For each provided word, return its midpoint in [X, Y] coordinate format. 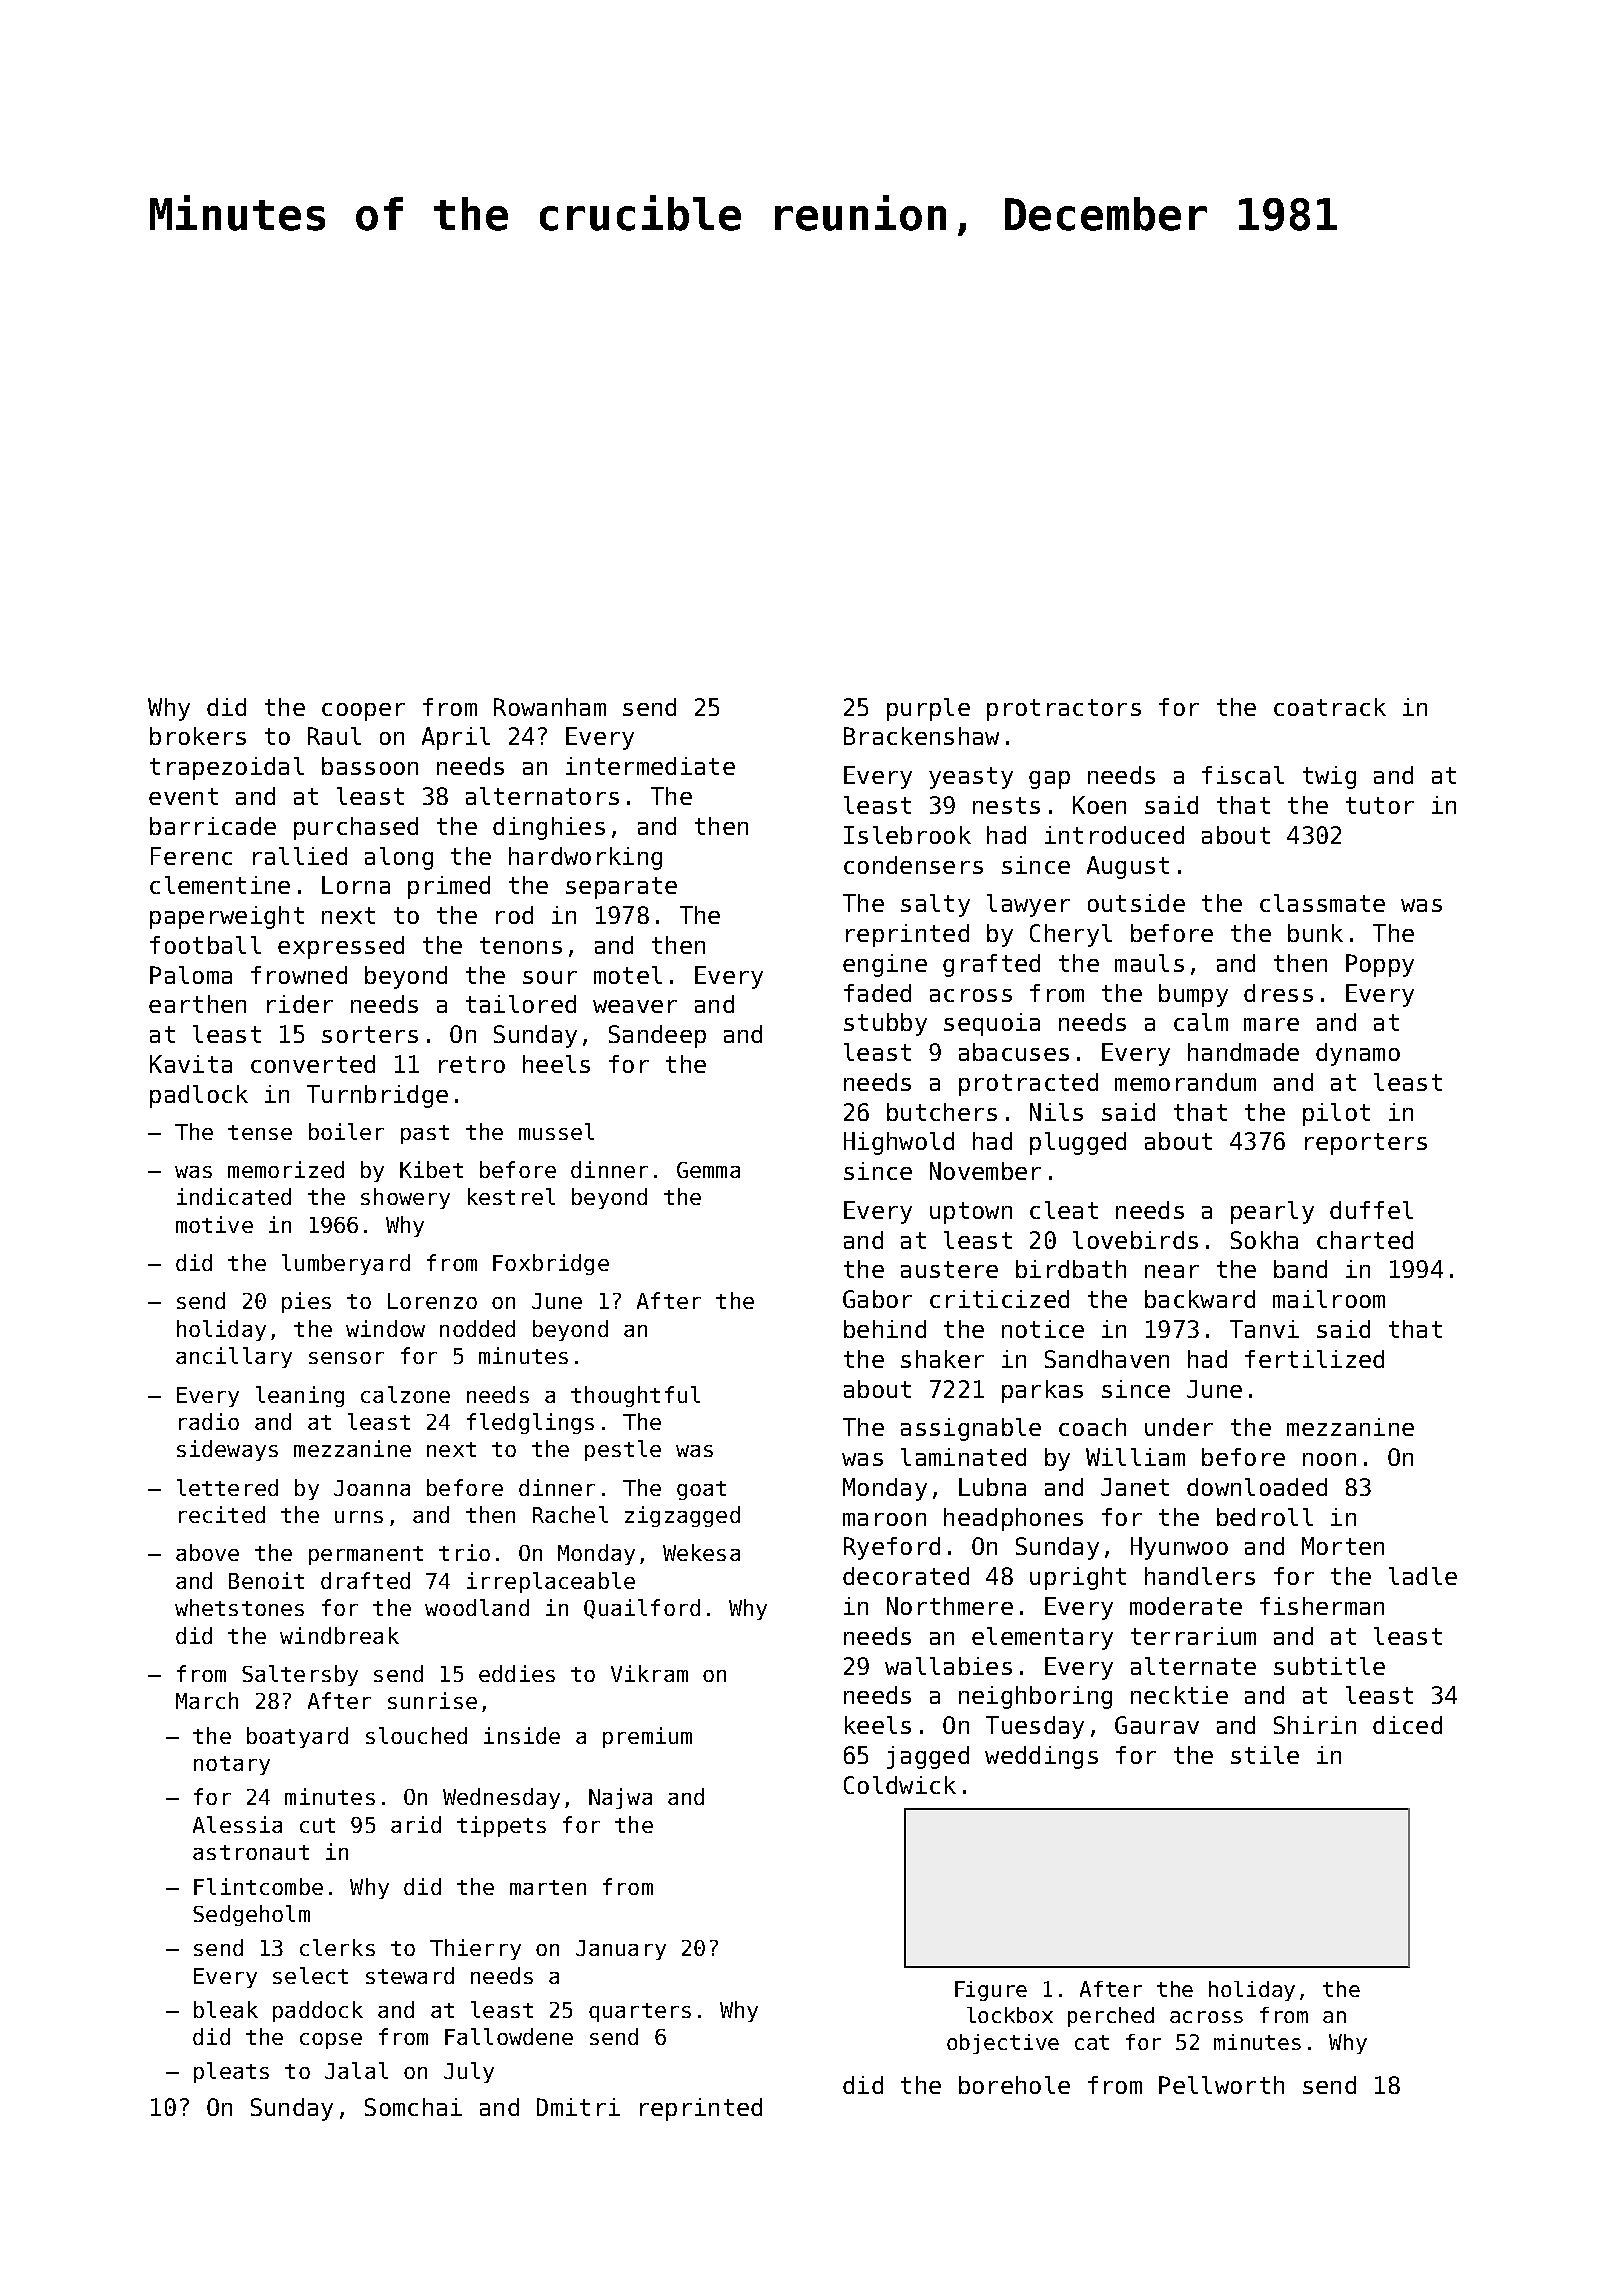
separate [621, 888]
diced [1407, 1725]
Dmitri [578, 2107]
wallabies [948, 1666]
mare [1271, 1024]
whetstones [239, 1607]
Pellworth [1221, 2085]
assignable [971, 1429]
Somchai [413, 2107]
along [399, 858]
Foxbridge [551, 1264]
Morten [1343, 1546]
